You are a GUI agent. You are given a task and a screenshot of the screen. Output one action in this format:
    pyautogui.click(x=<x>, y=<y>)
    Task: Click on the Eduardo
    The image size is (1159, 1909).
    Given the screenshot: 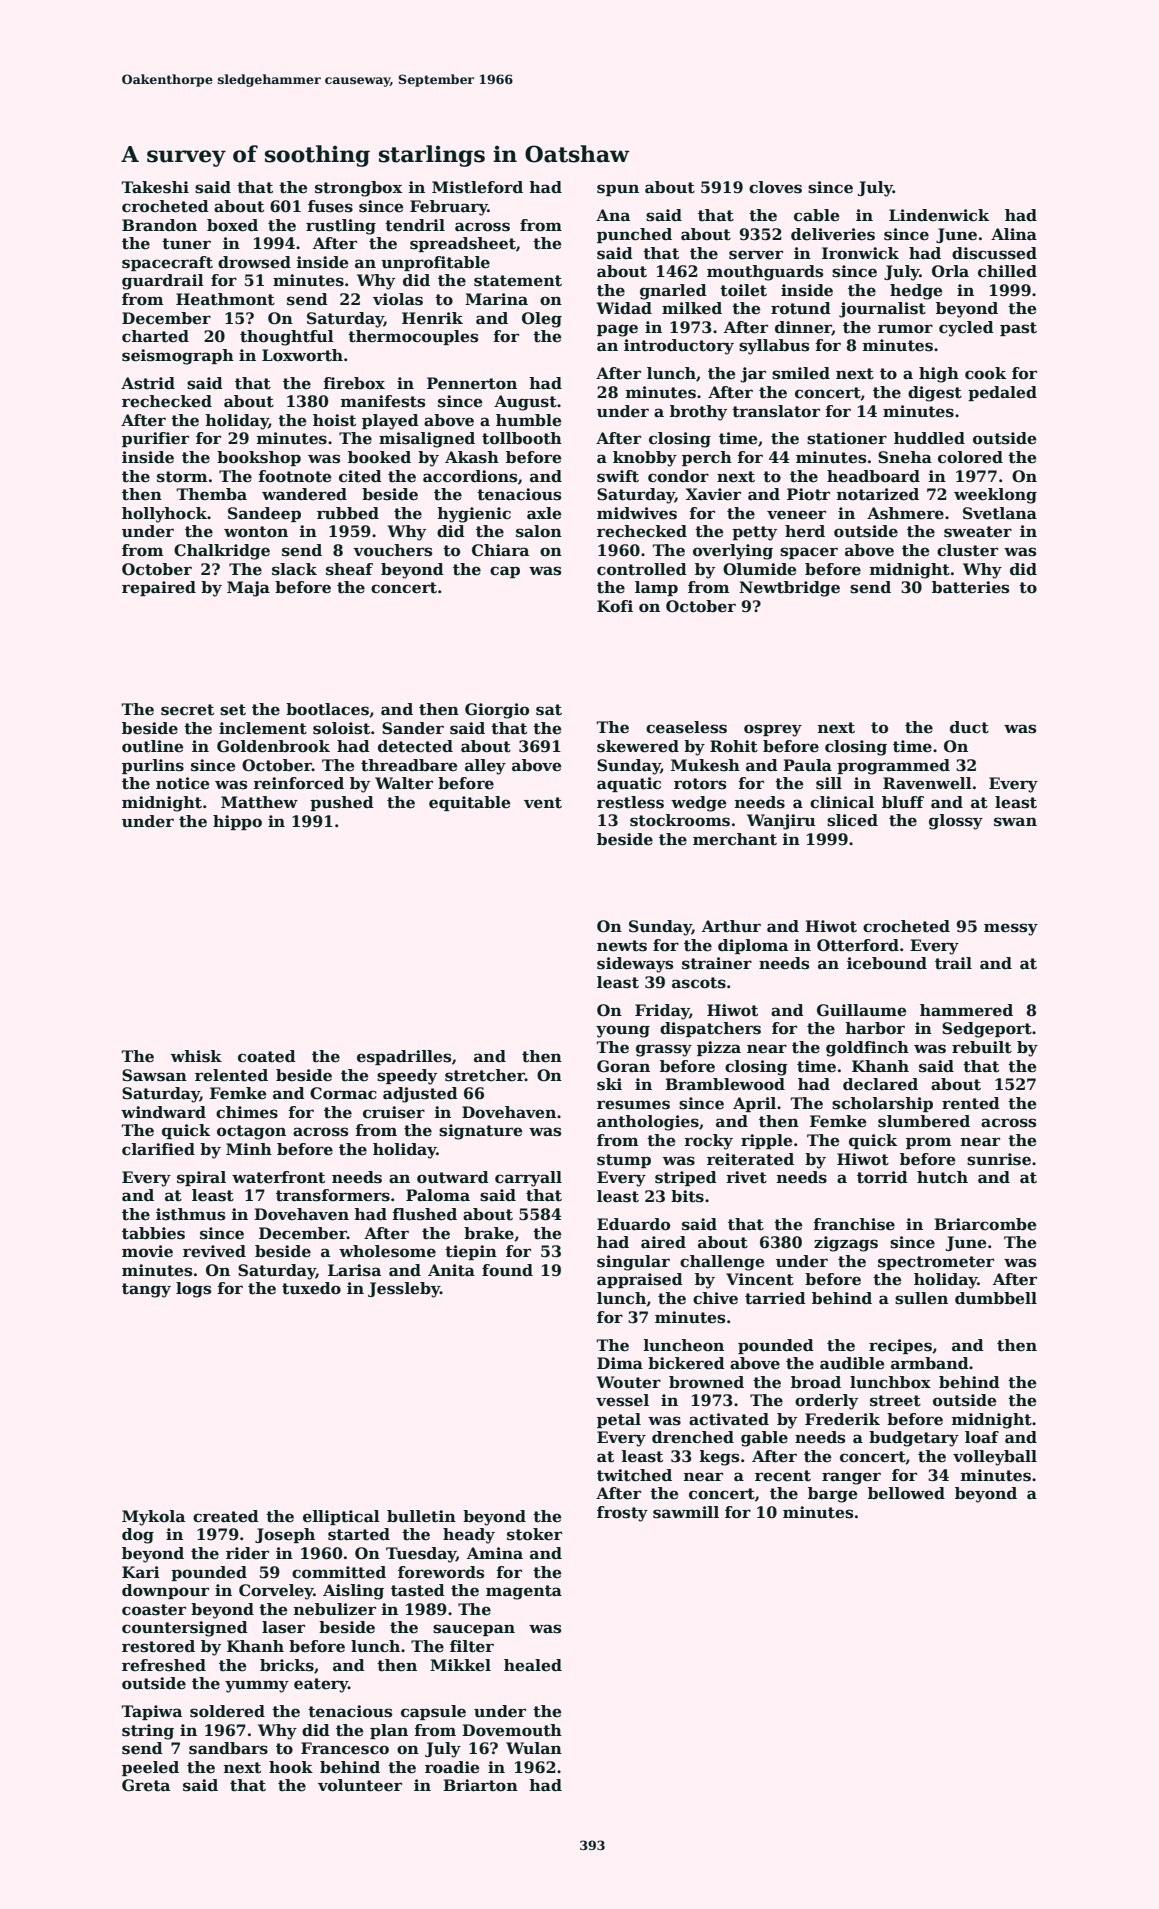 What is the action you would take?
    pyautogui.click(x=633, y=1224)
